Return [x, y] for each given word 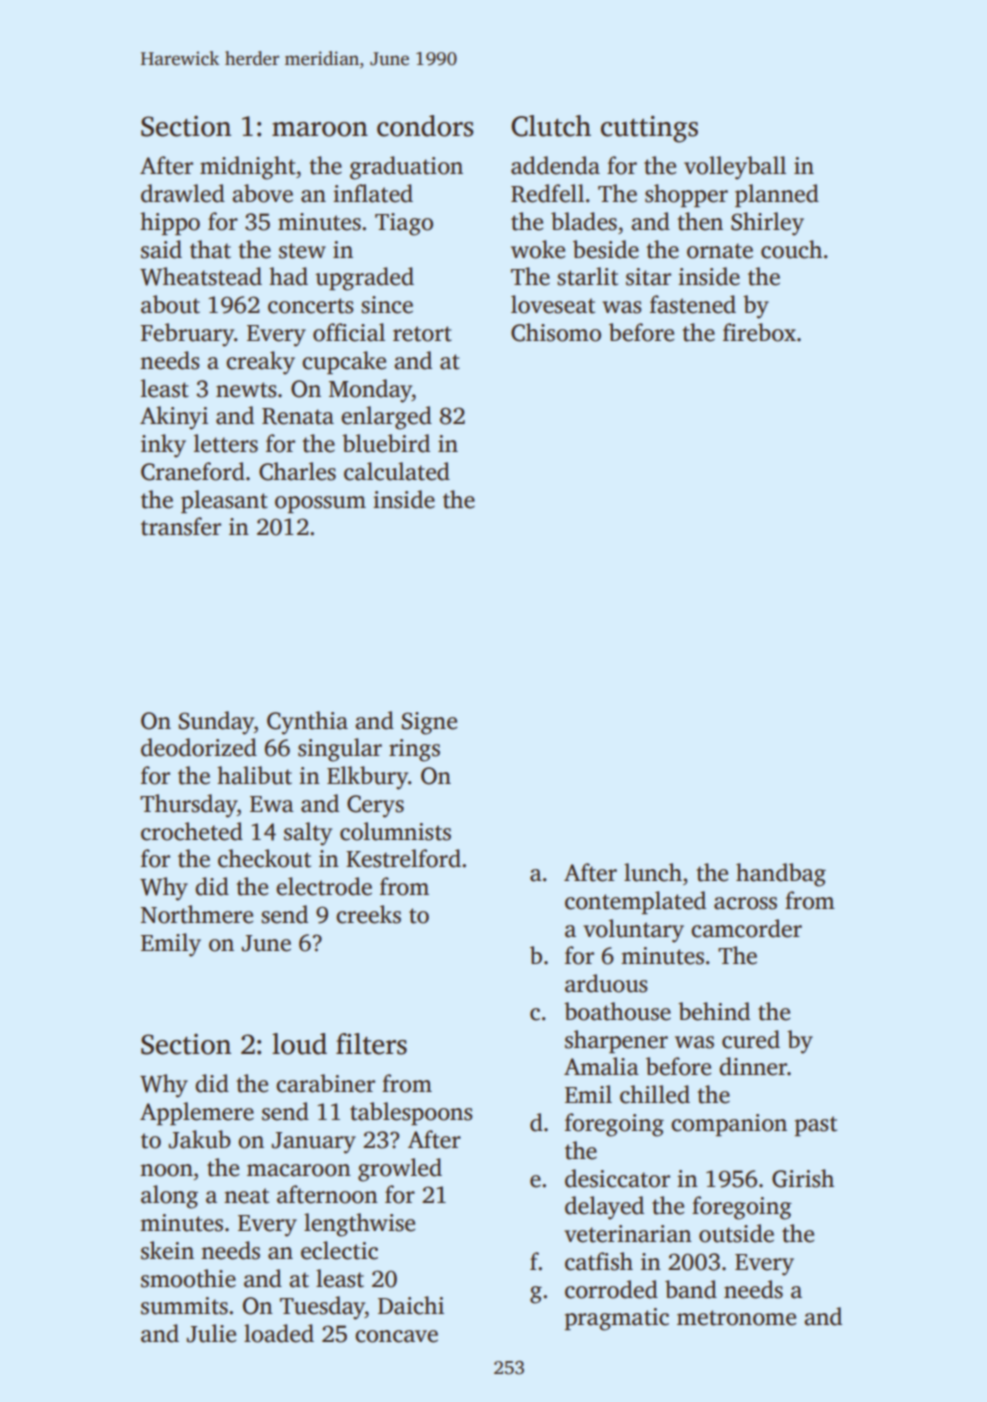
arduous [606, 983]
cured [751, 1039]
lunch [653, 872]
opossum [320, 504]
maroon [320, 129]
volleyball [735, 168]
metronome [736, 1318]
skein [167, 1250]
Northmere [197, 914]
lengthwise [359, 1225]
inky [163, 446]
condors [425, 126]
